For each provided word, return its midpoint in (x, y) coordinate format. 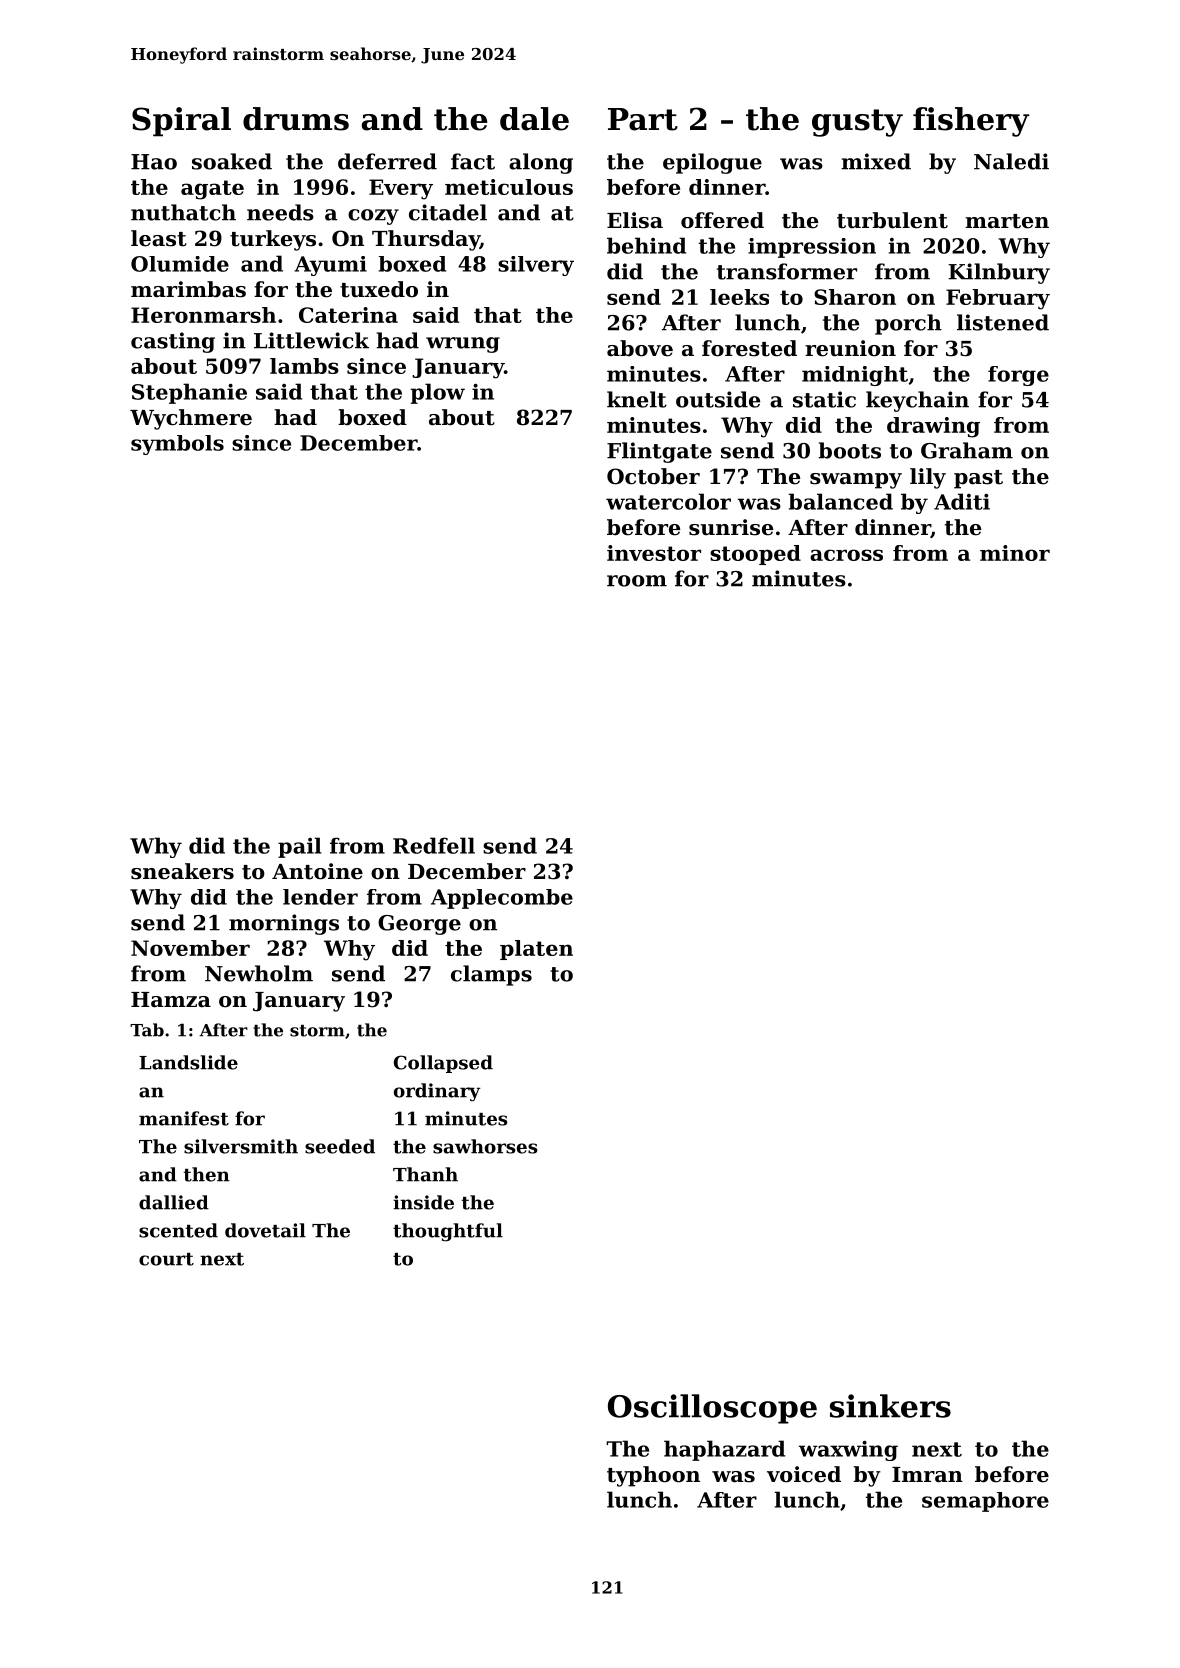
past (978, 479)
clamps (491, 975)
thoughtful (448, 1232)
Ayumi (330, 266)
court (166, 1259)
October (653, 476)
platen (536, 950)
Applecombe (502, 899)
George (419, 925)
